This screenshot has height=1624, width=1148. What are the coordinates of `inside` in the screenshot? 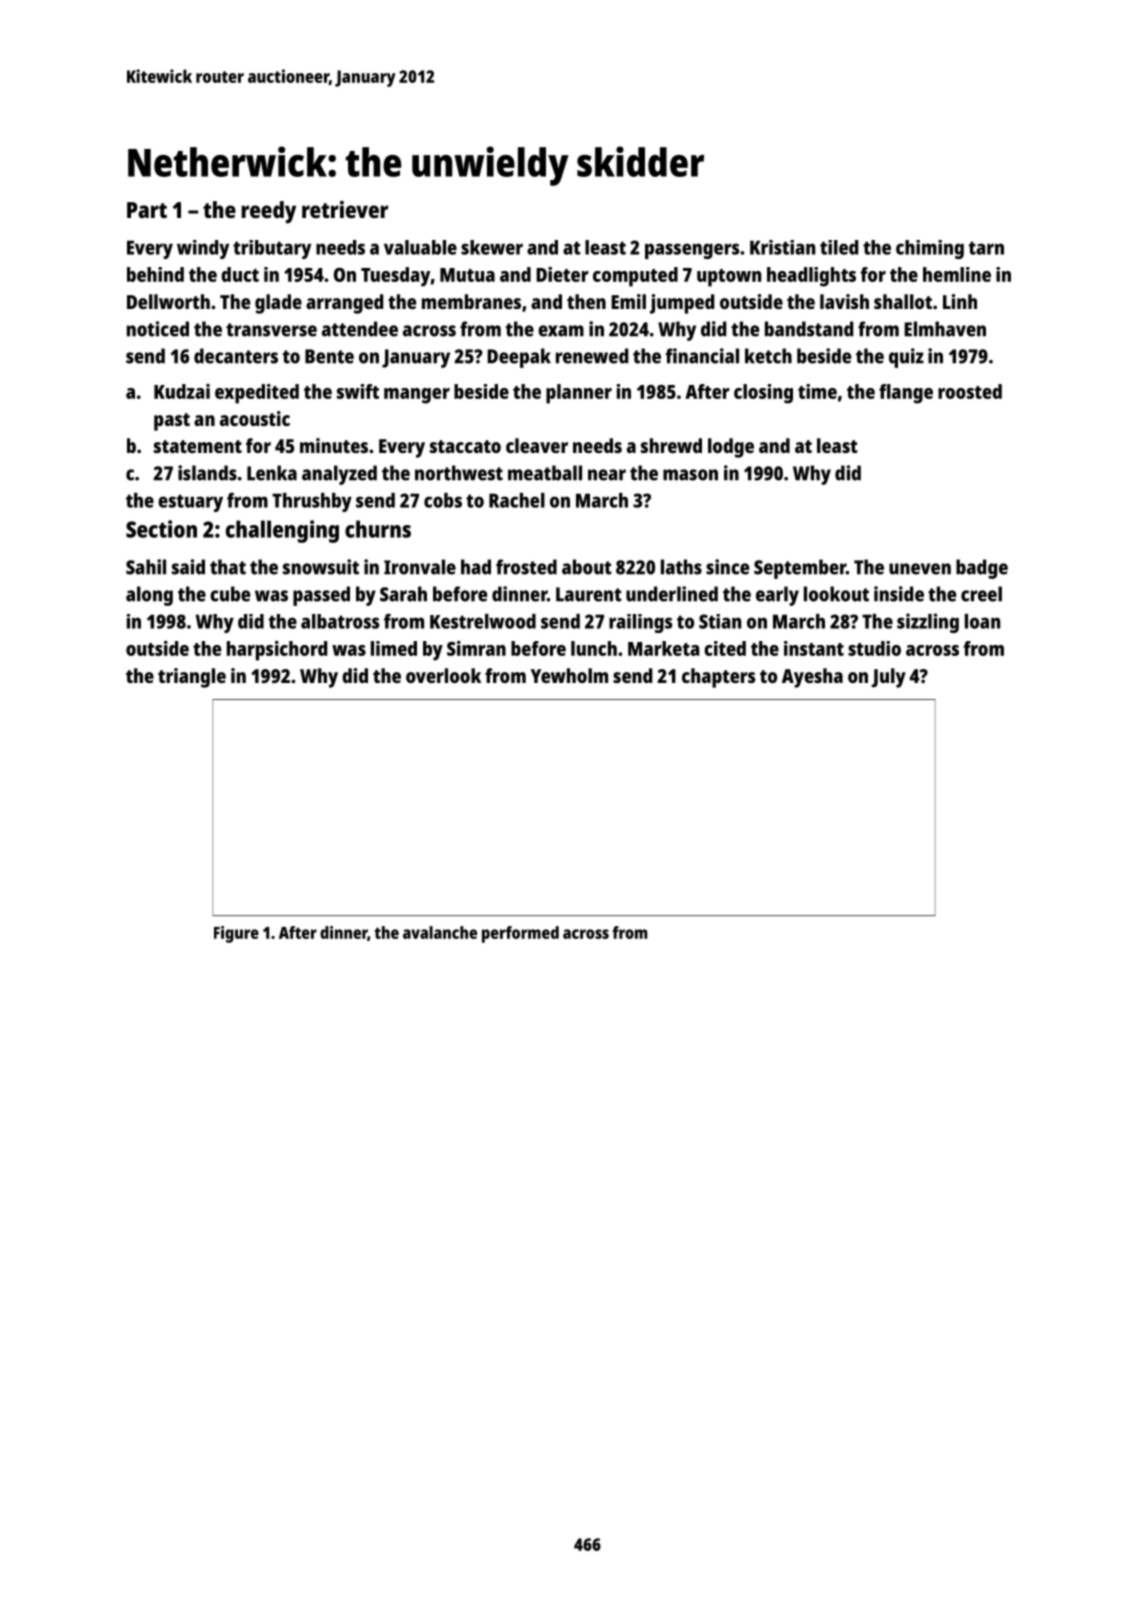 It's located at (899, 594).
